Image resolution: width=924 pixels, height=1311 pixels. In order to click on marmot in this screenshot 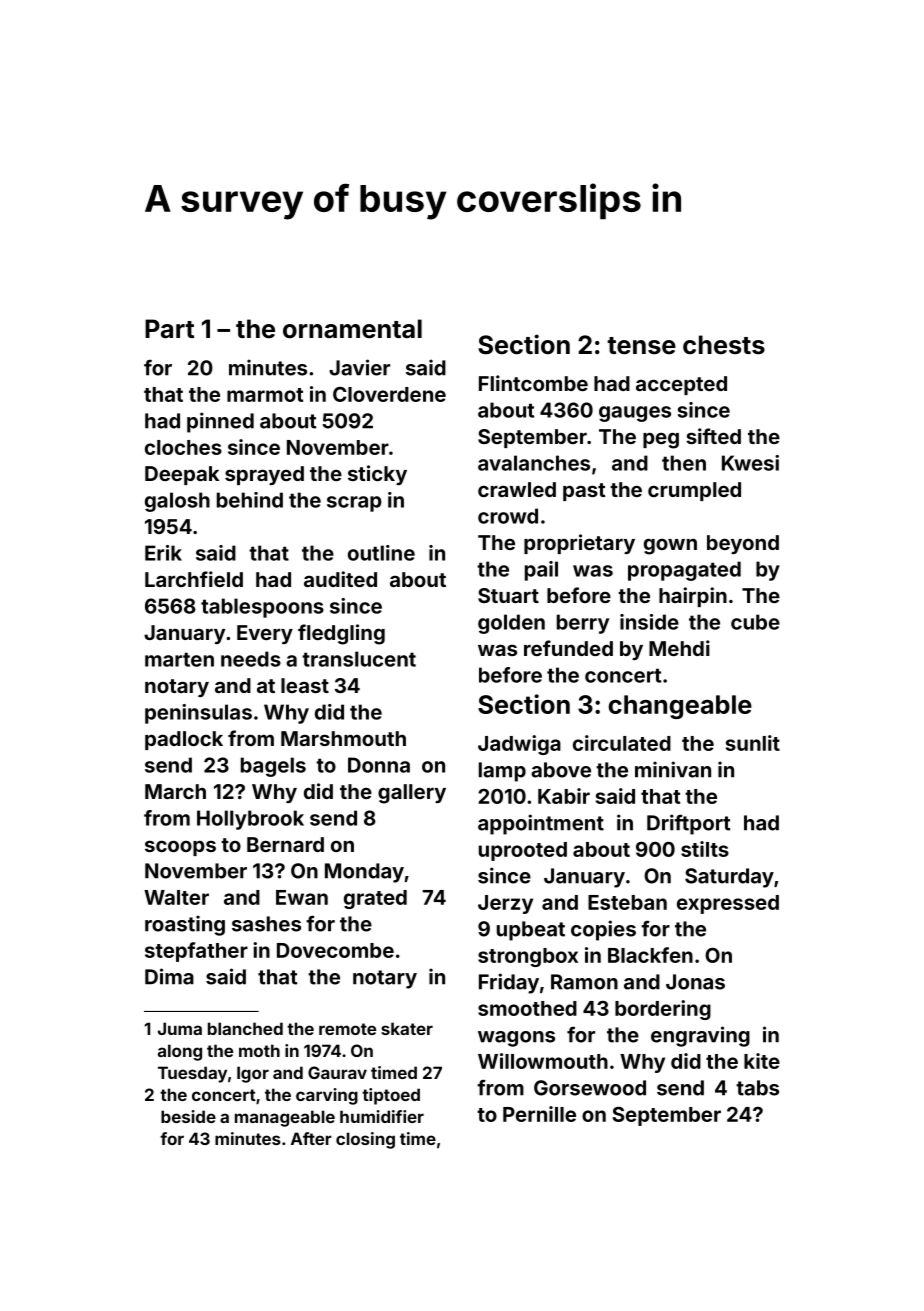, I will do `click(265, 395)`.
